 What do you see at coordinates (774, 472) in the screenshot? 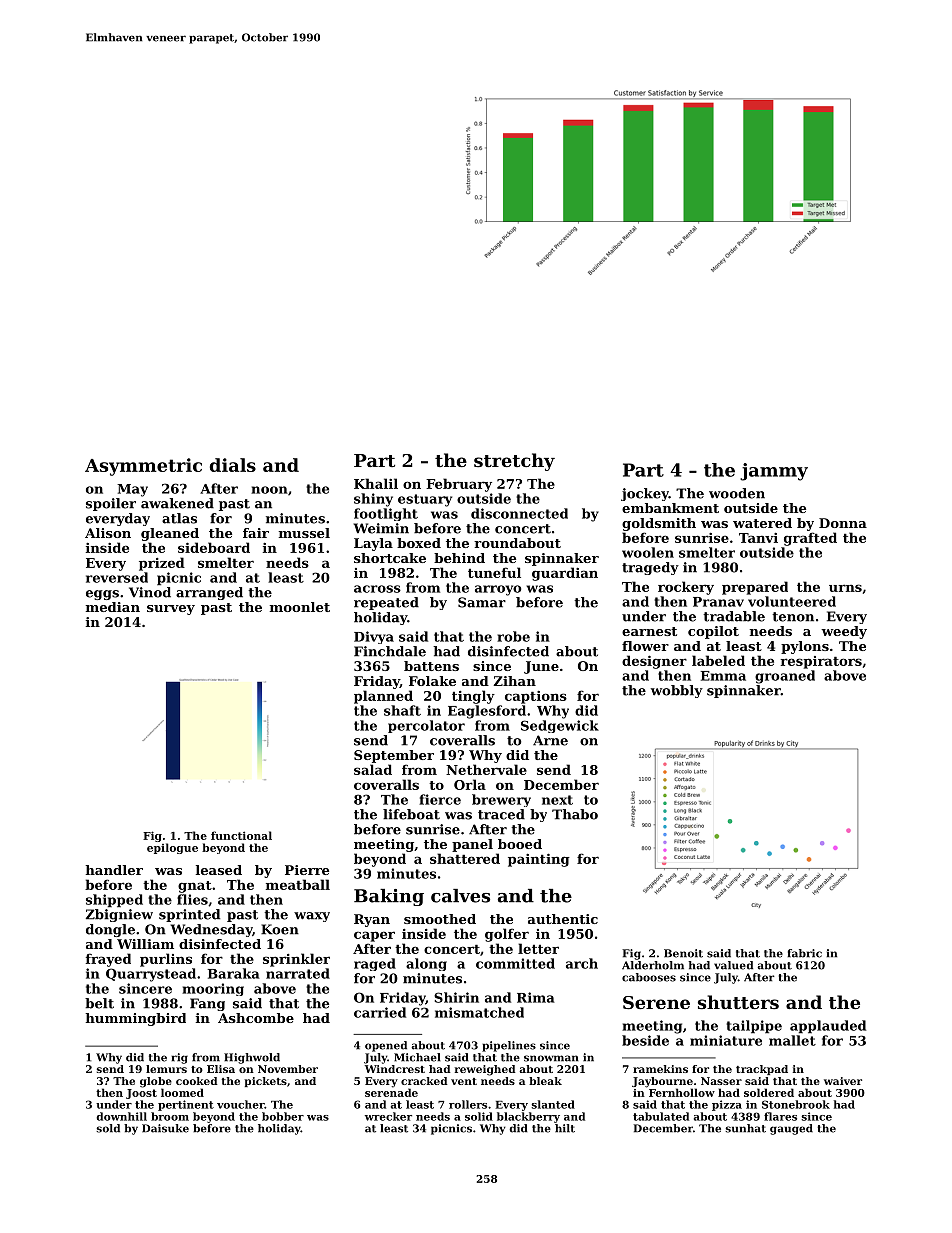
I see `jammy` at bounding box center [774, 472].
